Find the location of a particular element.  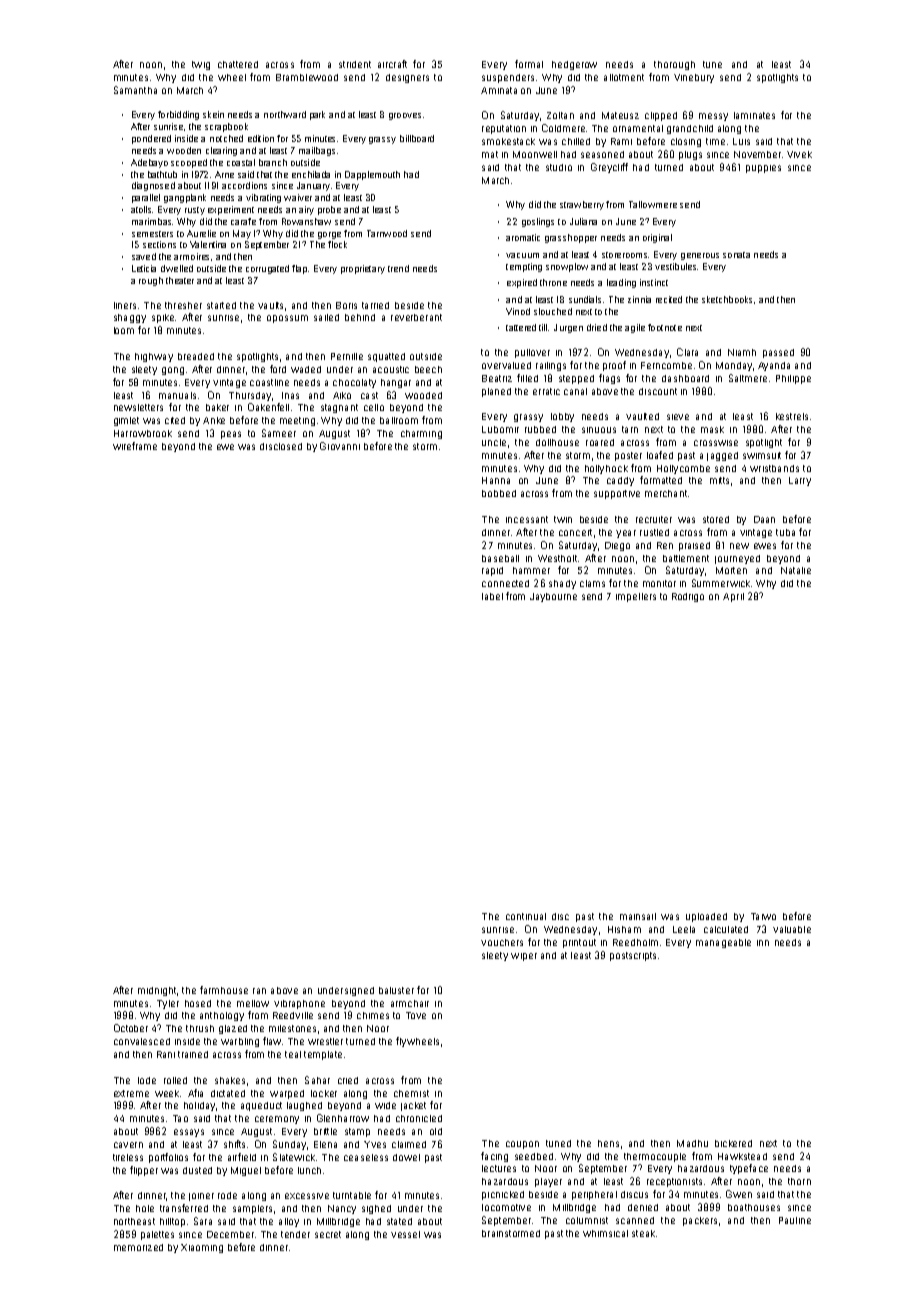

chattered is located at coordinates (238, 64).
